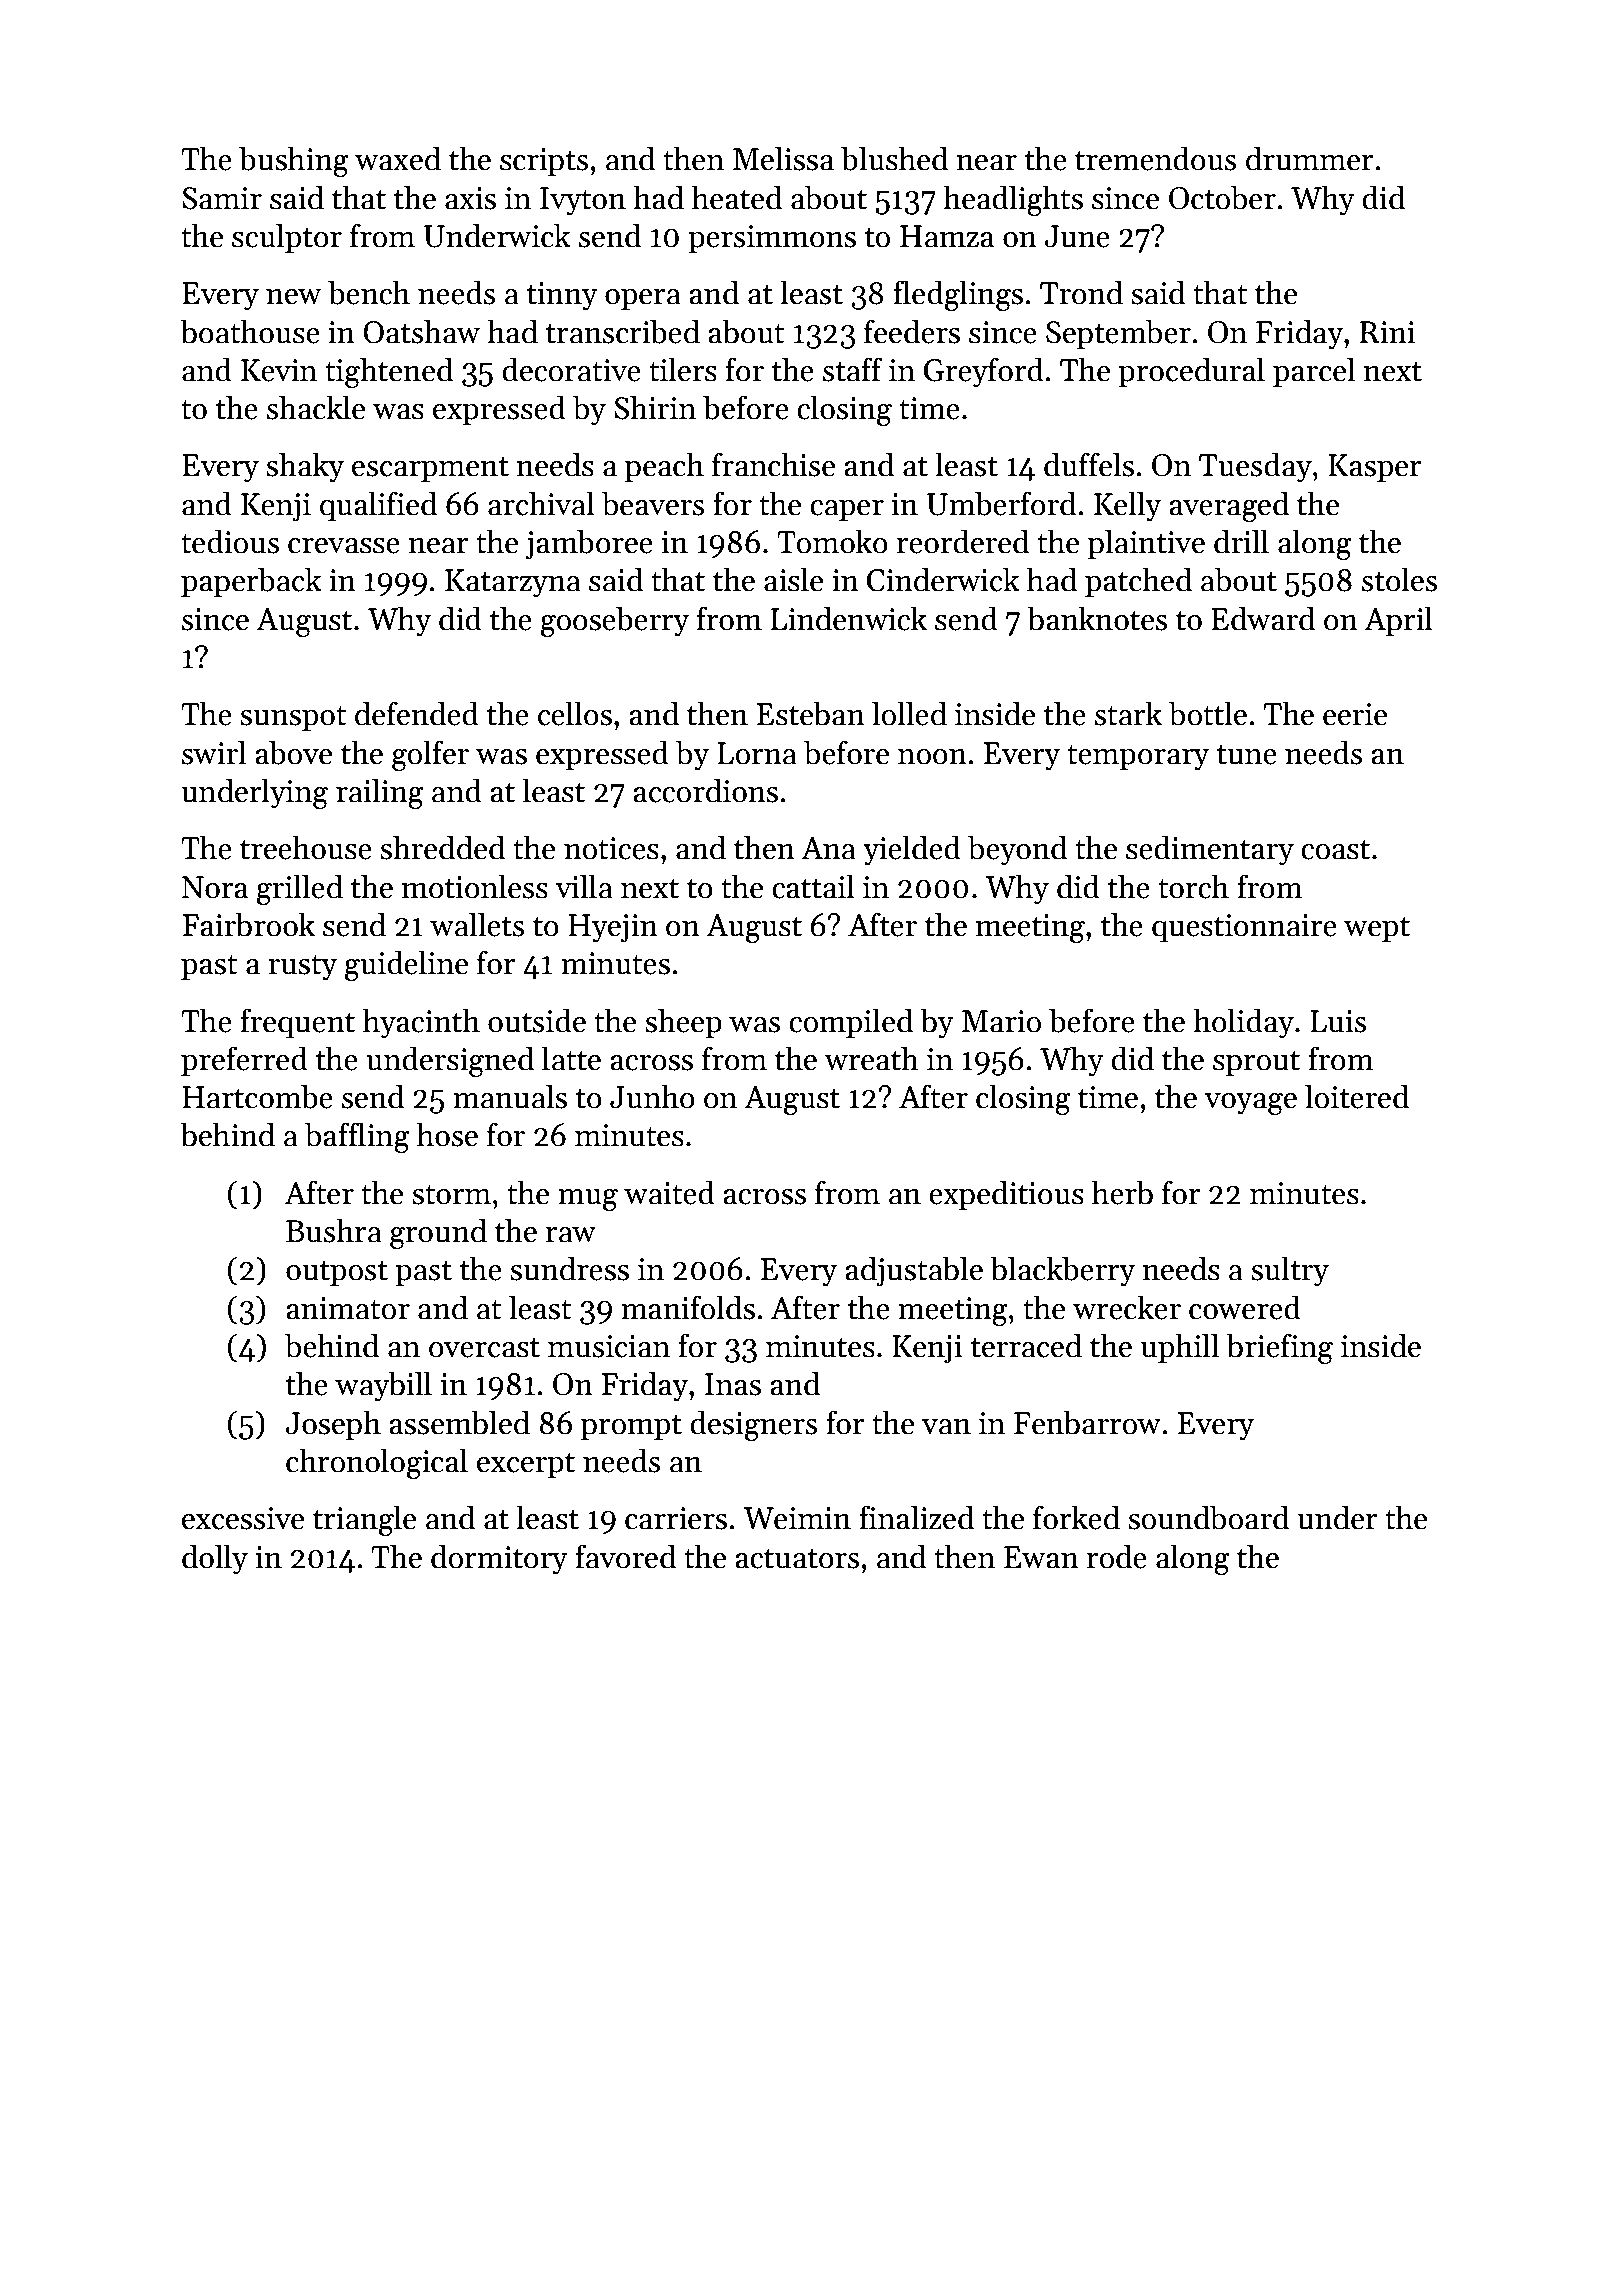 This page has width=1620, height=2292. What do you see at coordinates (250, 331) in the page?
I see `boathouse` at bounding box center [250, 331].
